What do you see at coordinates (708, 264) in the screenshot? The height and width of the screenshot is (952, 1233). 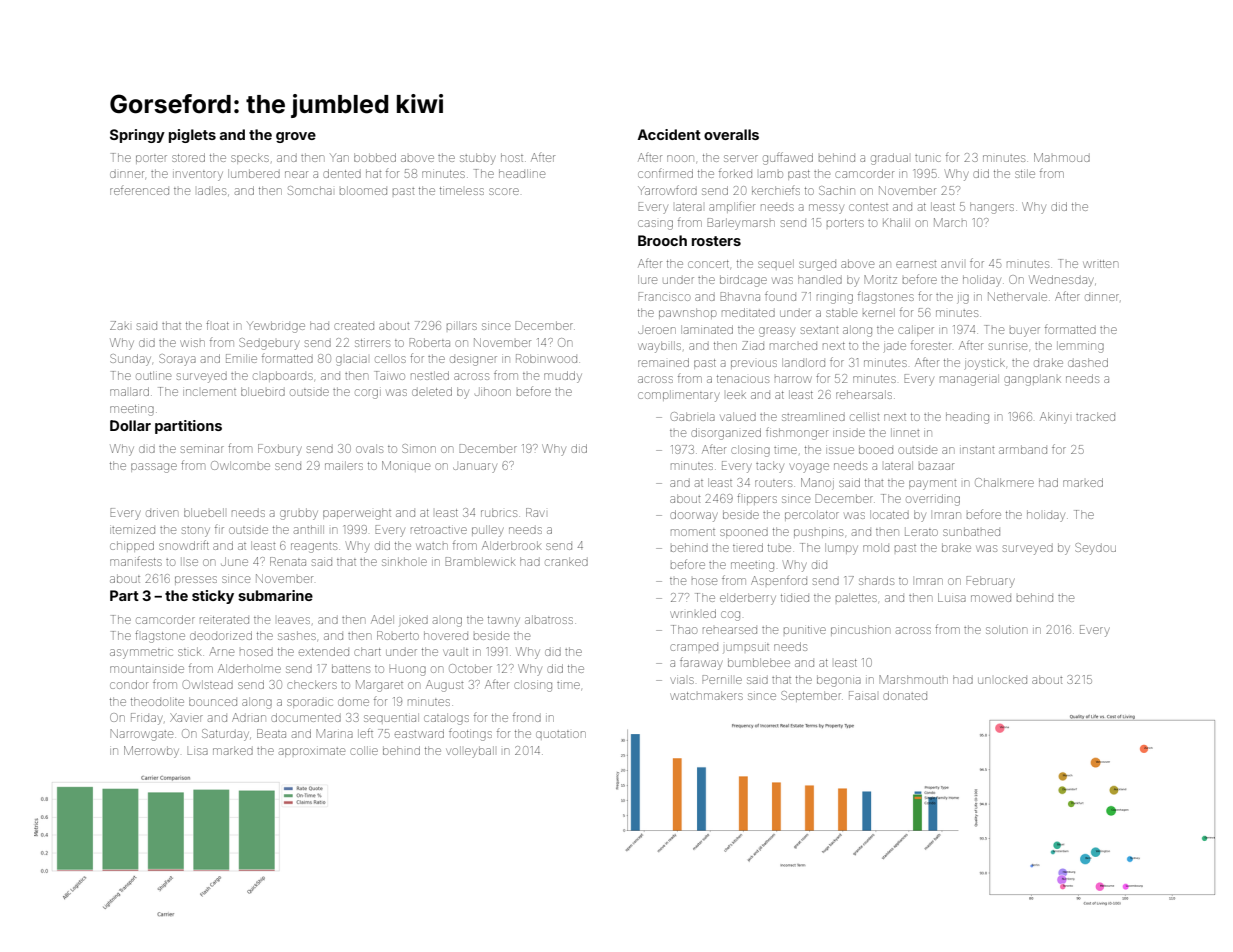 I see `concert` at bounding box center [708, 264].
